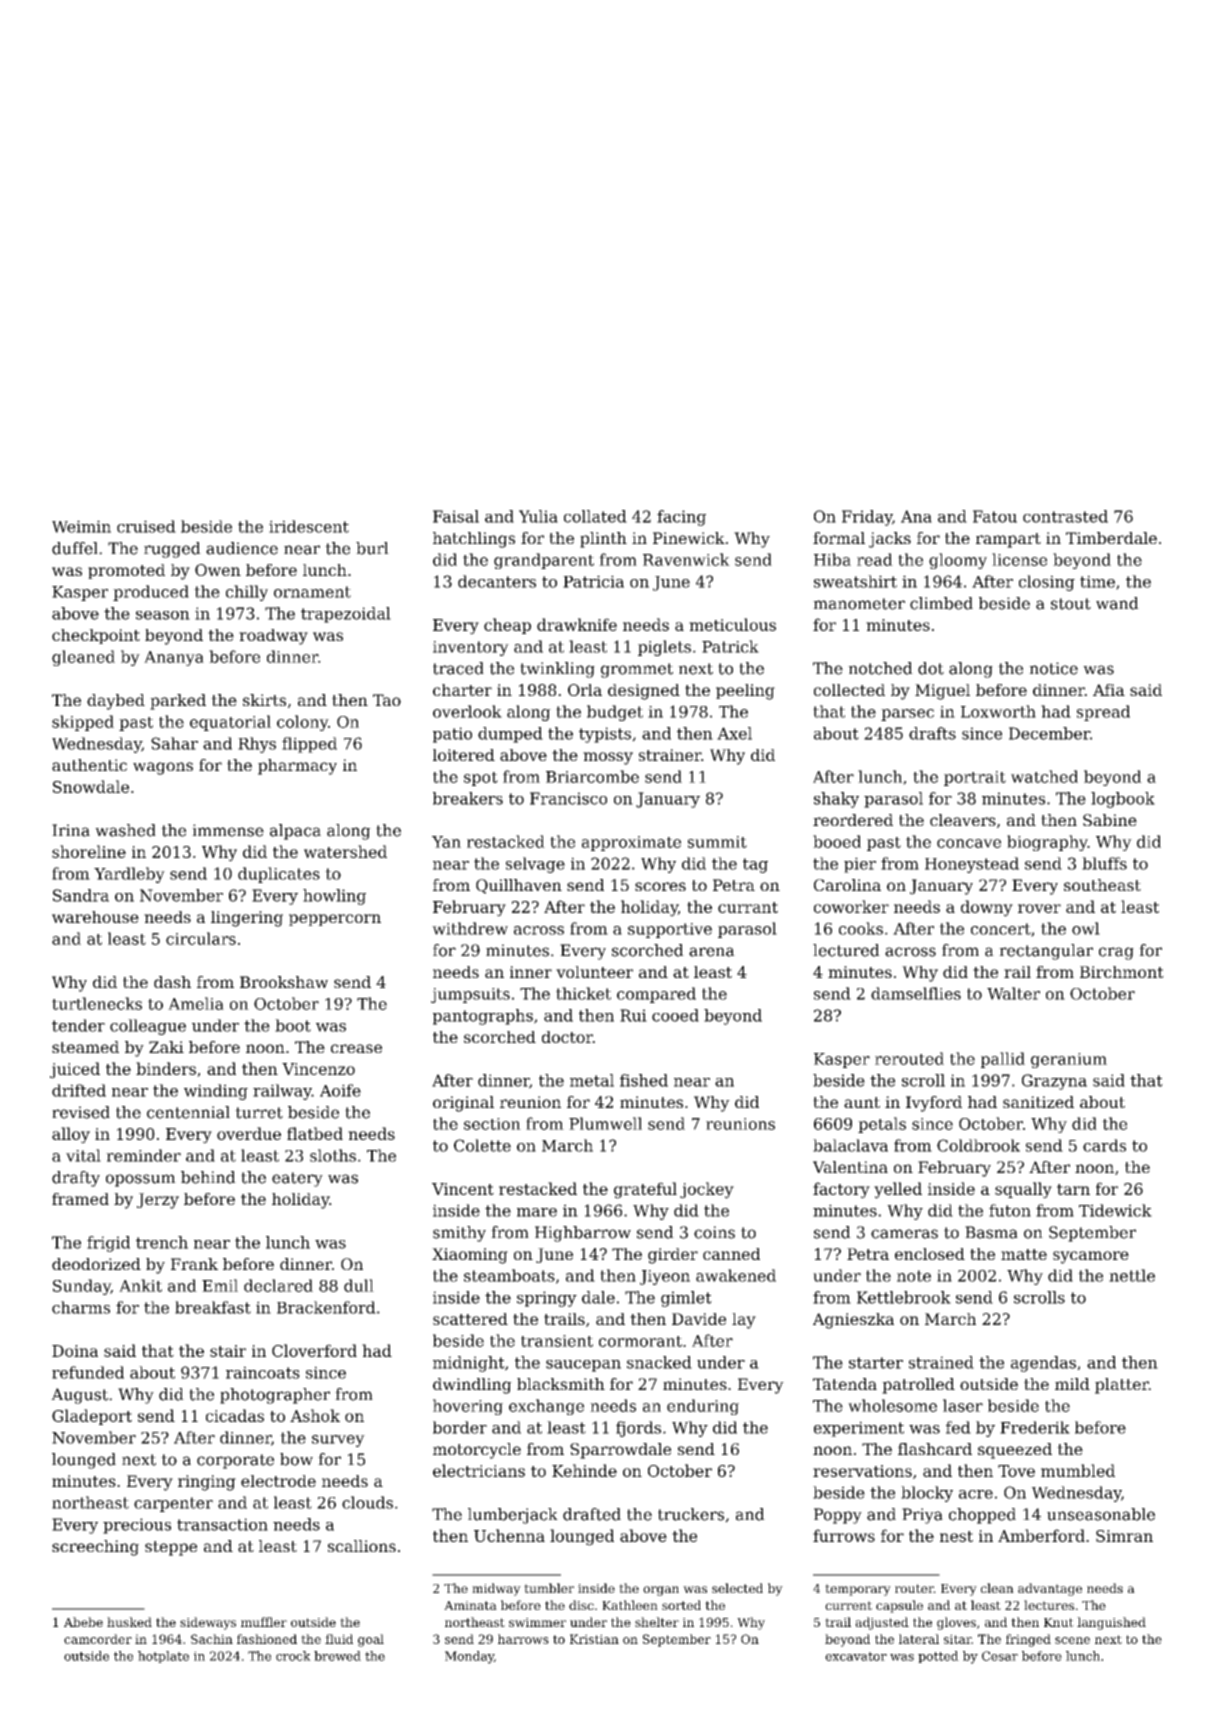 The image size is (1216, 1720). I want to click on grommet, so click(637, 670).
